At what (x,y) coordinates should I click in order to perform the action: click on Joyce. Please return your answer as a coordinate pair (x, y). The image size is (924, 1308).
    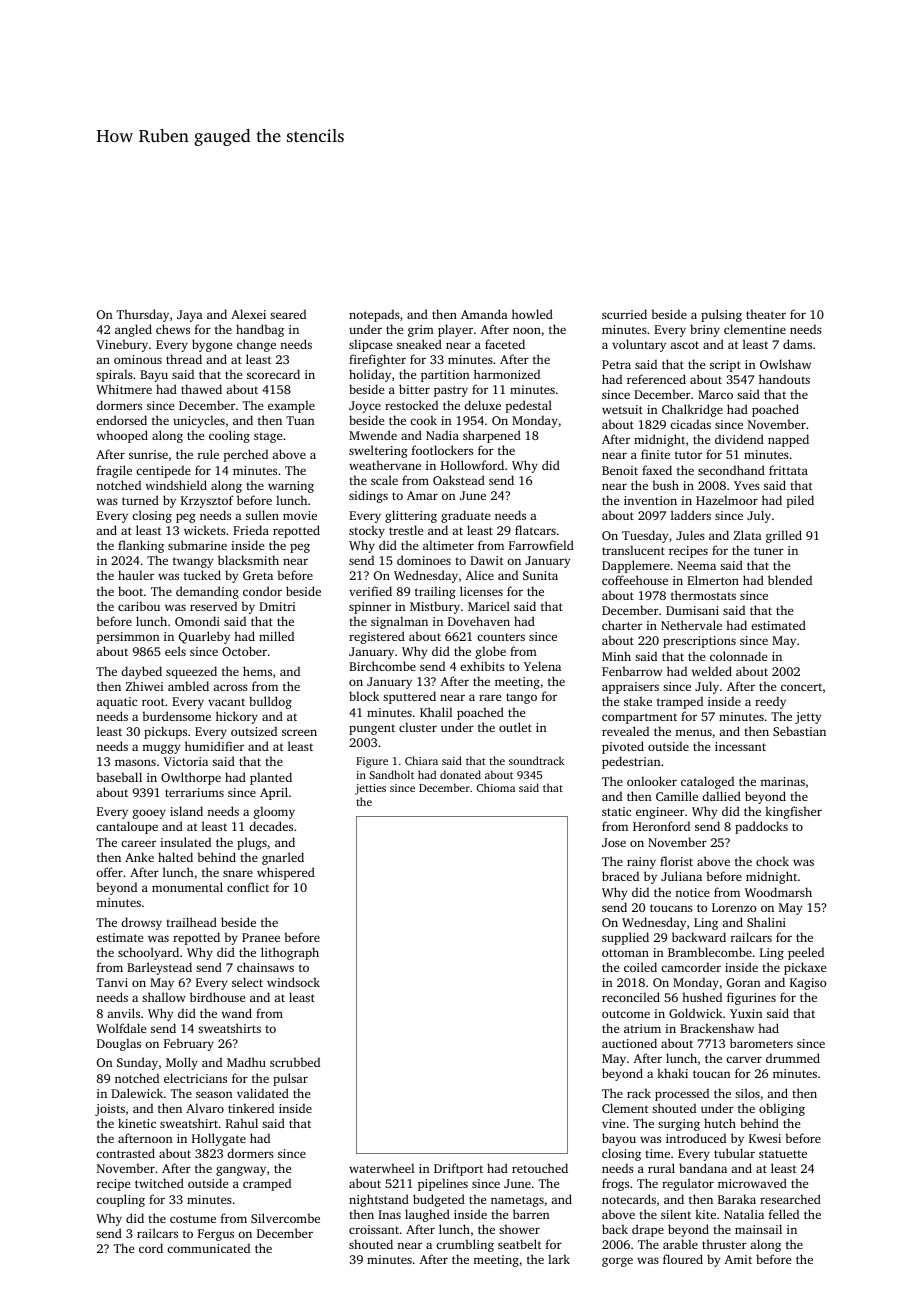
    Looking at the image, I should click on (365, 407).
